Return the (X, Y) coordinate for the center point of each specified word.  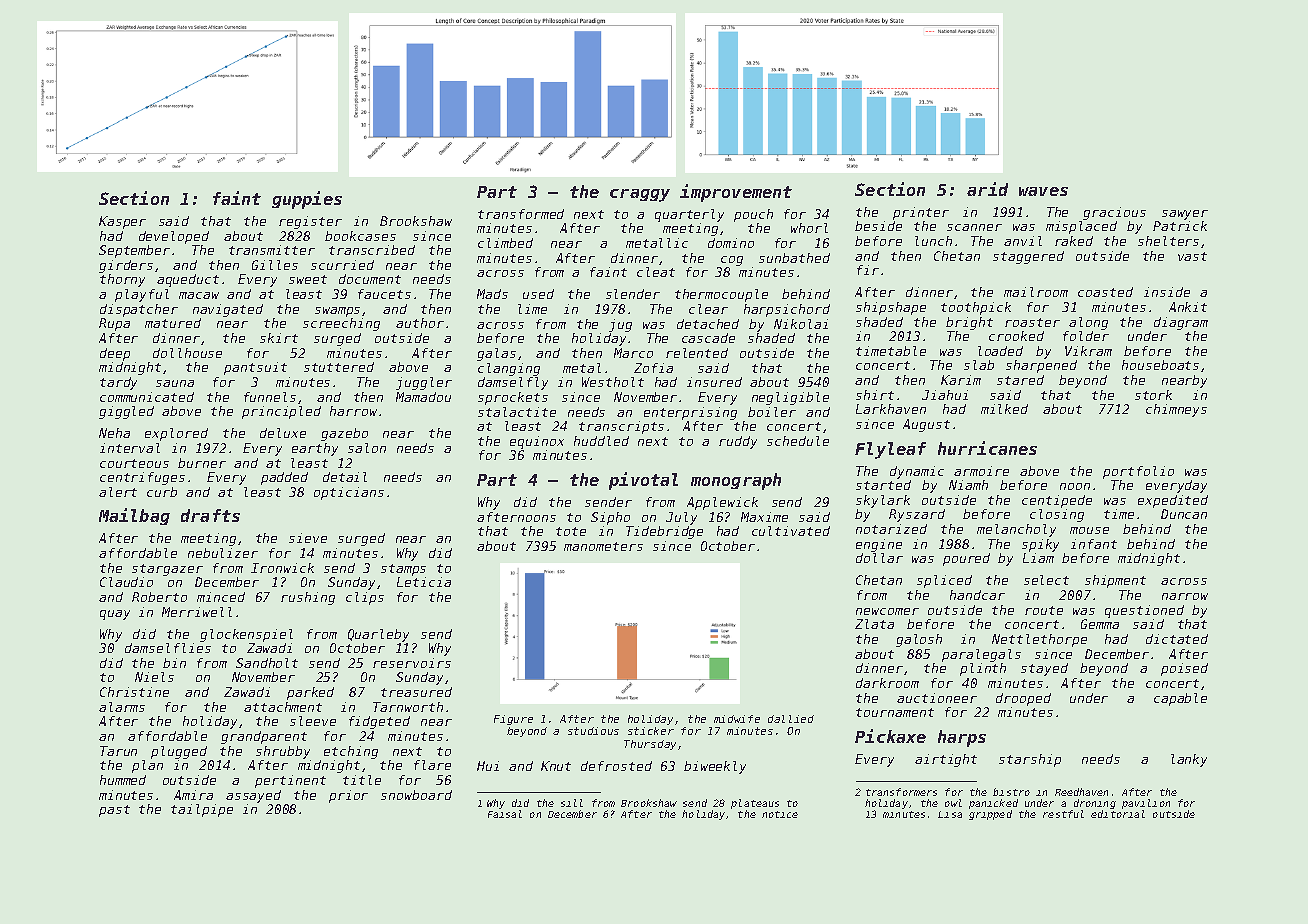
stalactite (517, 412)
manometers (603, 546)
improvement (736, 193)
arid (987, 189)
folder (1086, 336)
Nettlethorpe (1039, 640)
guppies (307, 200)
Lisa (950, 814)
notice (780, 814)
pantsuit (255, 368)
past (114, 811)
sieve (308, 538)
